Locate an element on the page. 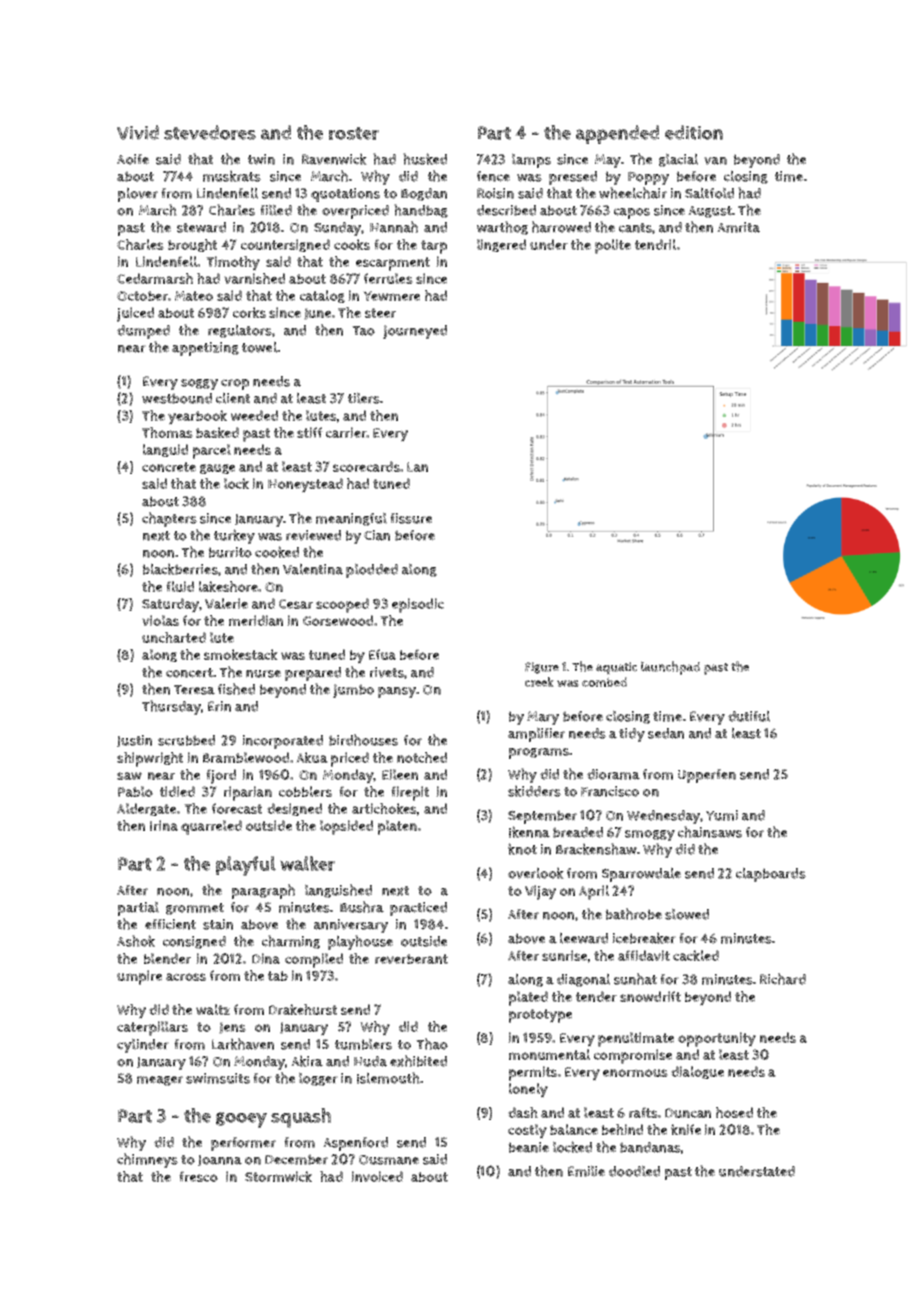 The image size is (924, 1308). roster is located at coordinates (354, 133).
